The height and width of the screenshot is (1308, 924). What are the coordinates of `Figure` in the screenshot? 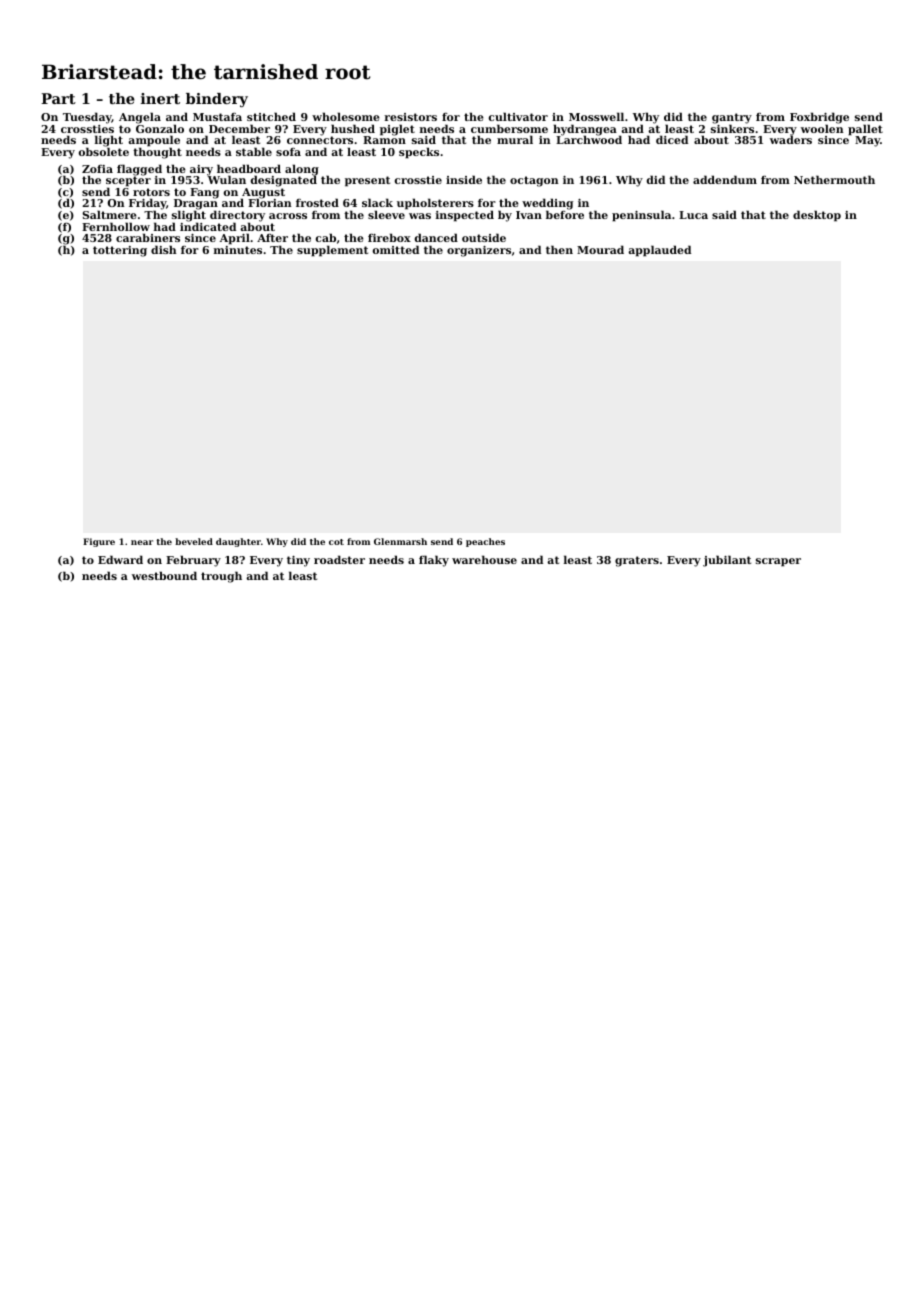 It's located at (99, 542).
